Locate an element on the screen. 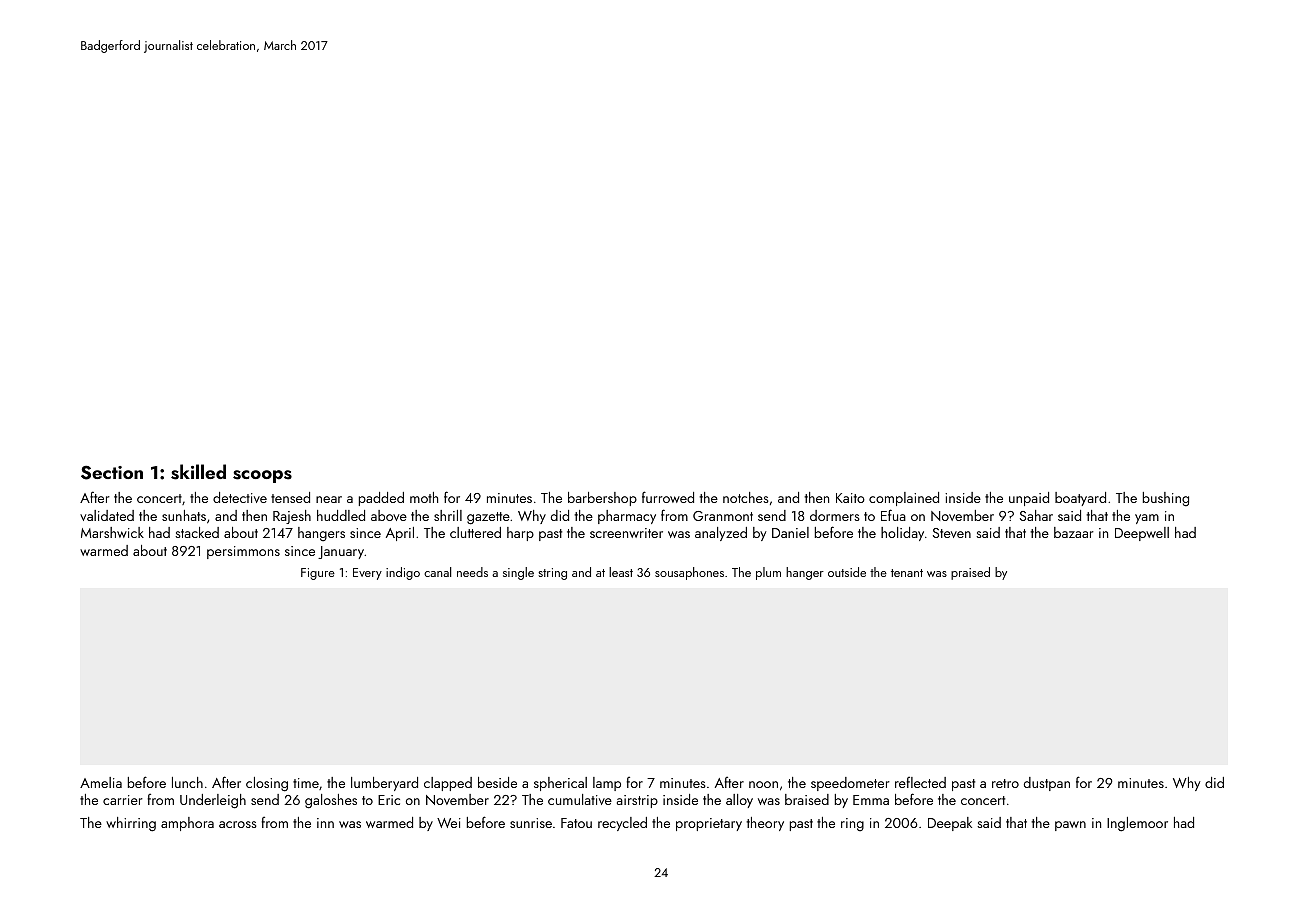 The height and width of the screenshot is (924, 1308). complained is located at coordinates (904, 499).
